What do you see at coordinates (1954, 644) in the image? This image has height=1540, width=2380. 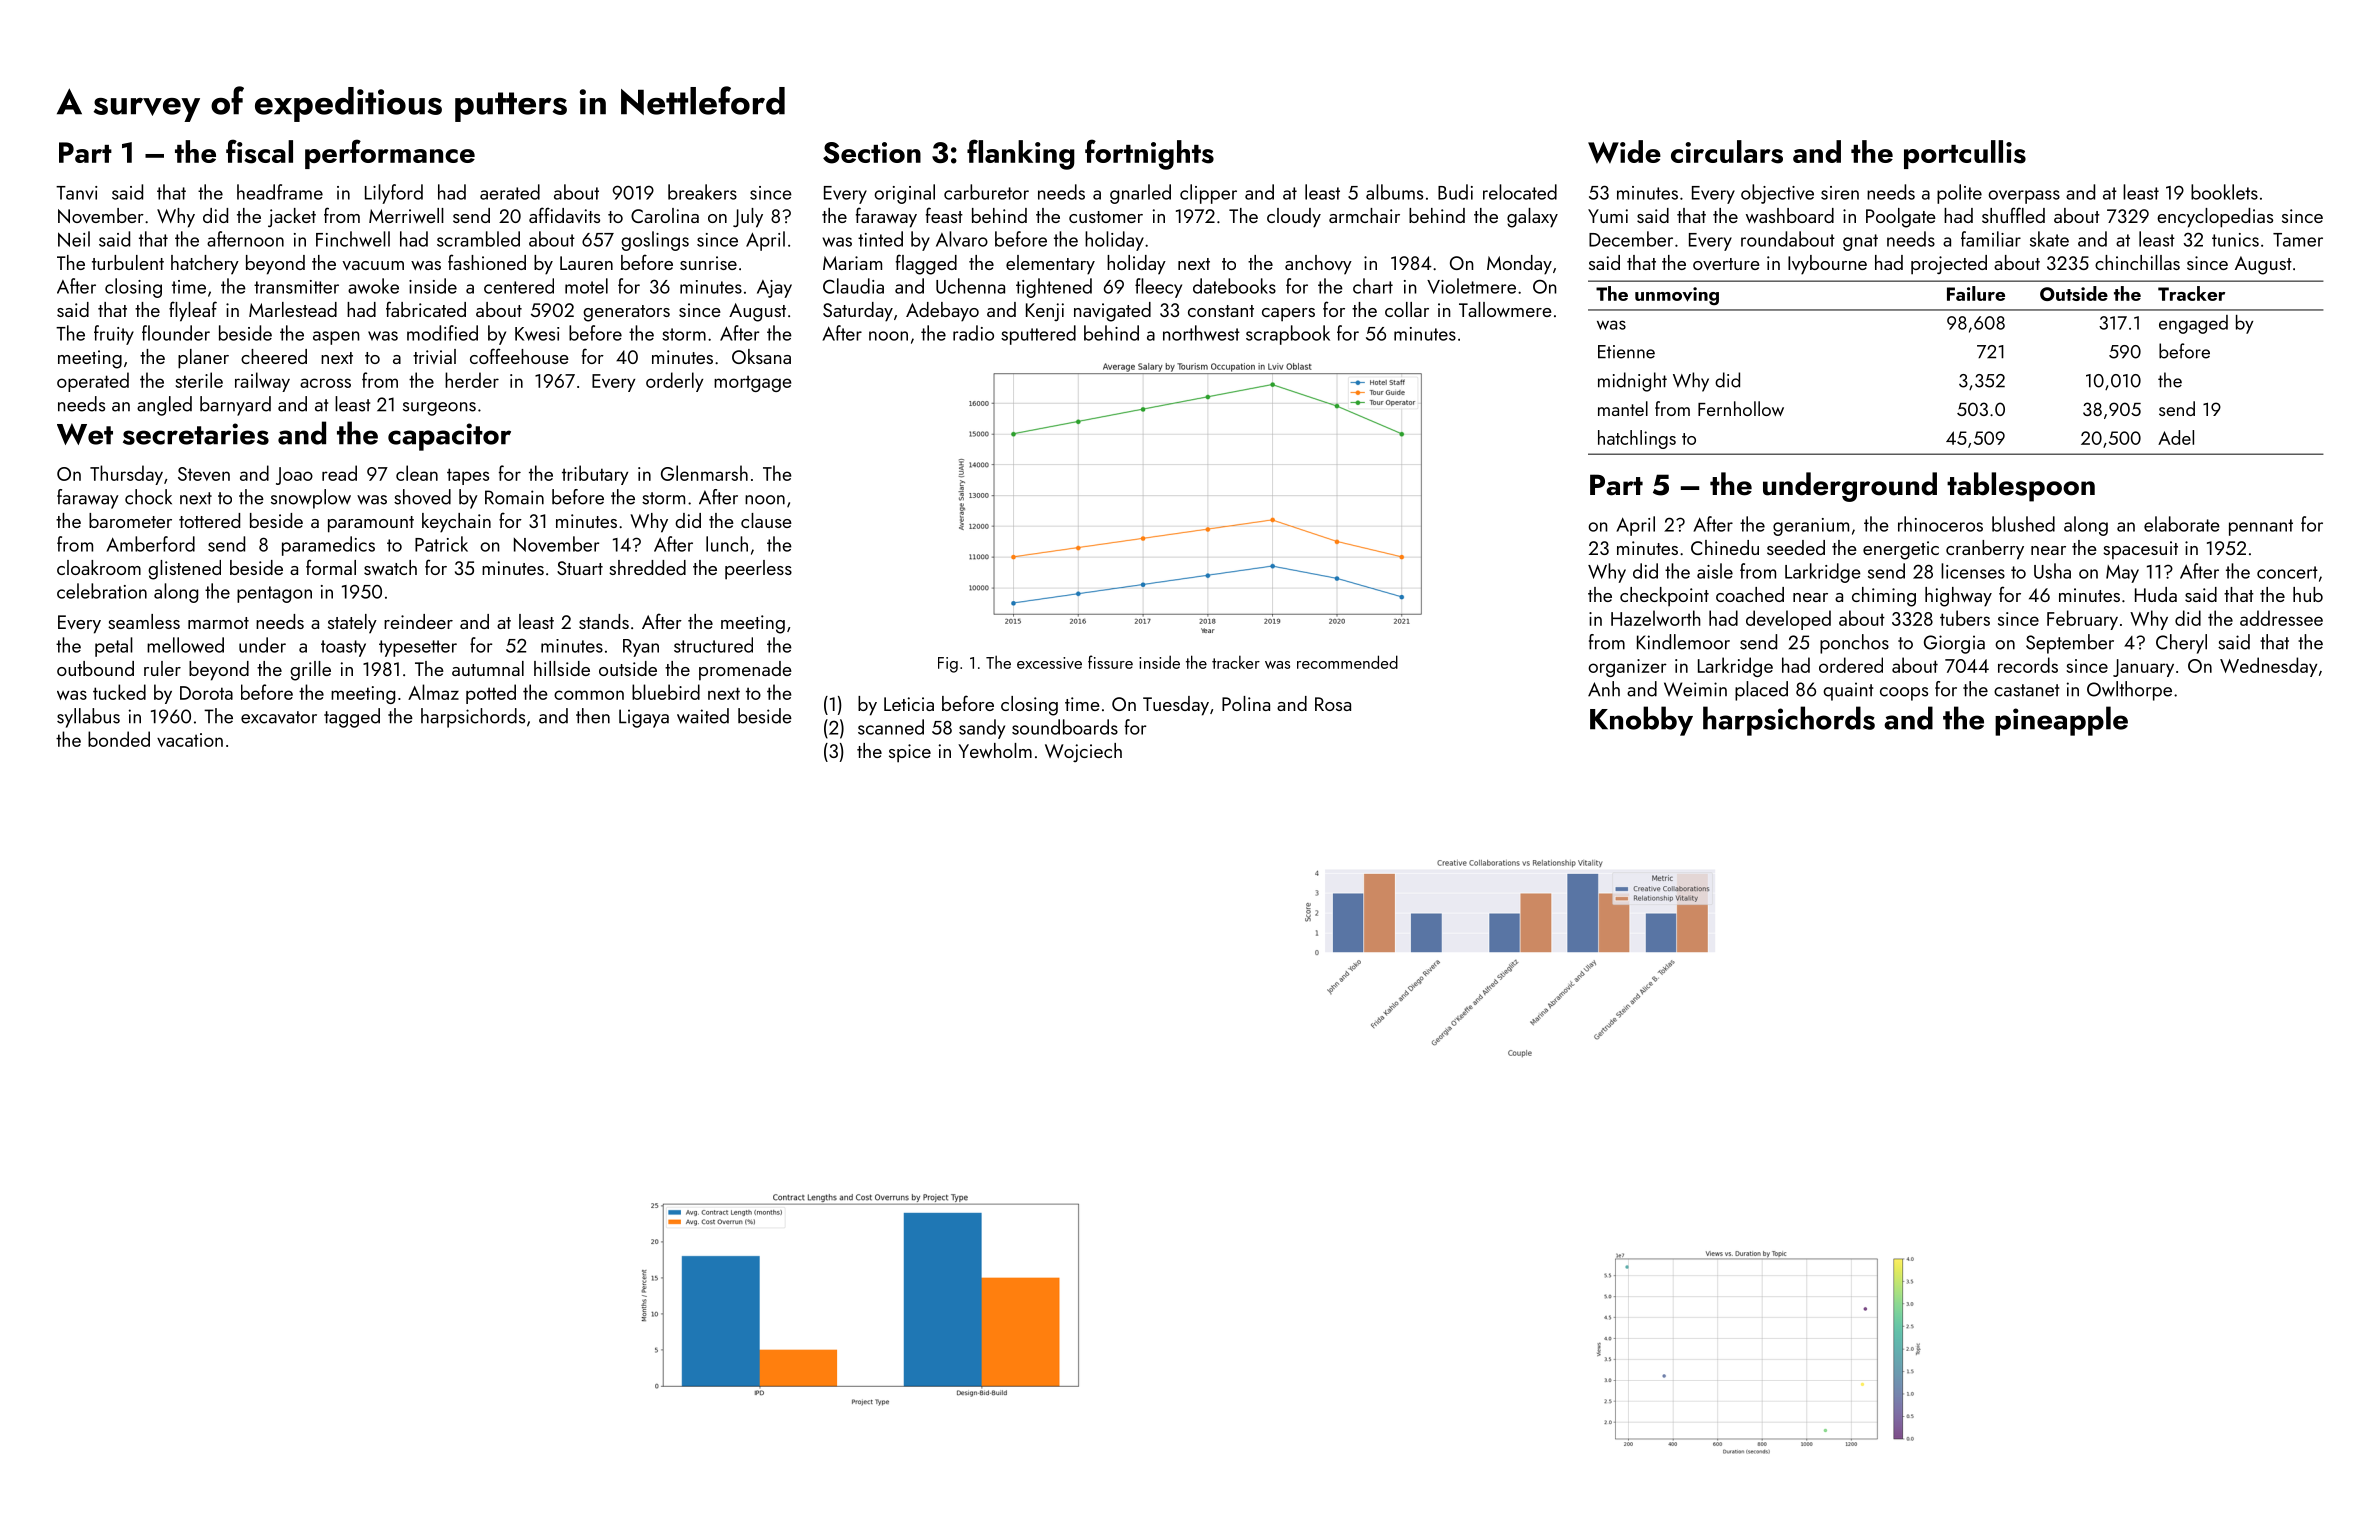 I see `Giorgia` at bounding box center [1954, 644].
